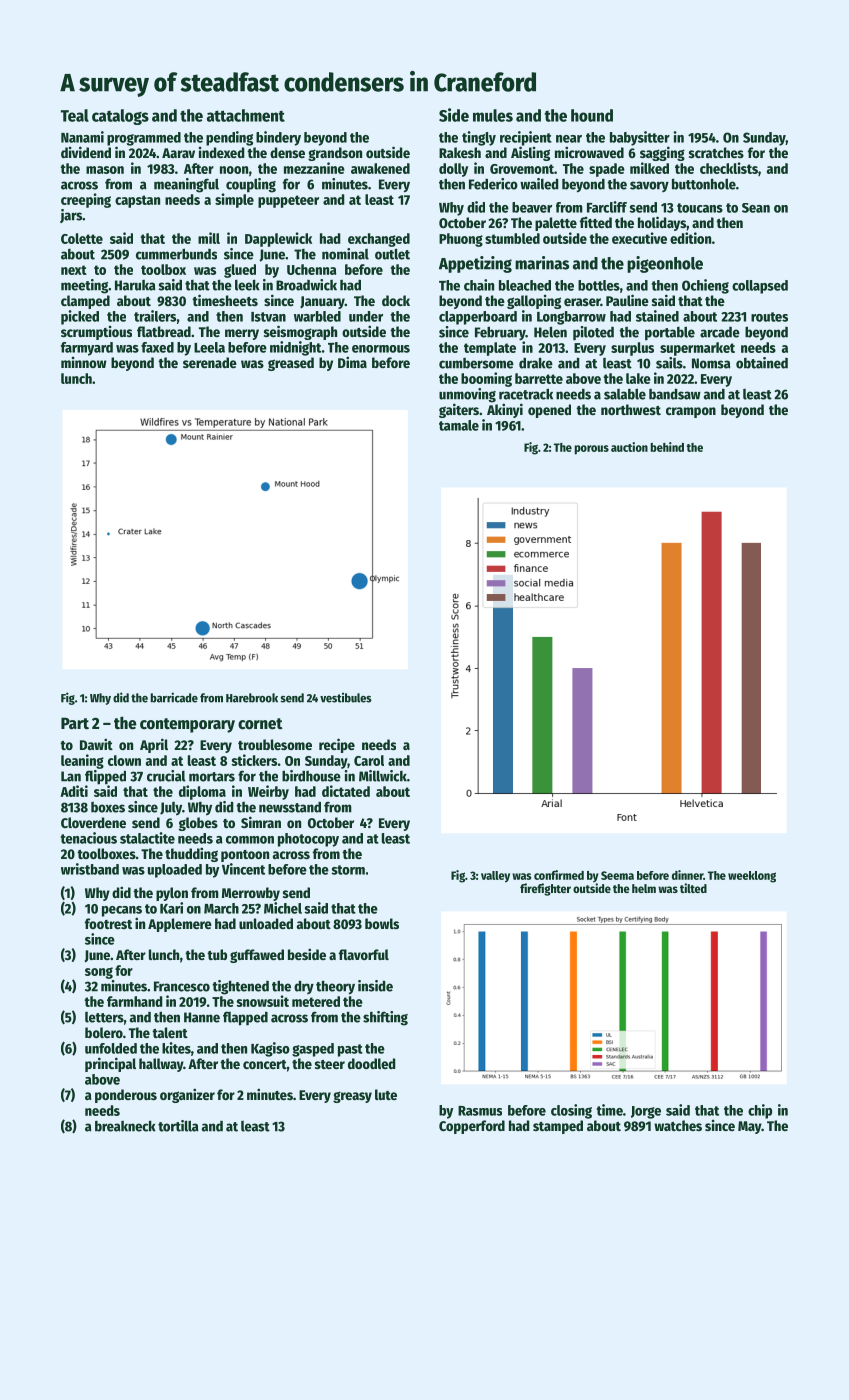  Describe the element at coordinates (369, 760) in the image. I see `Carol` at that location.
